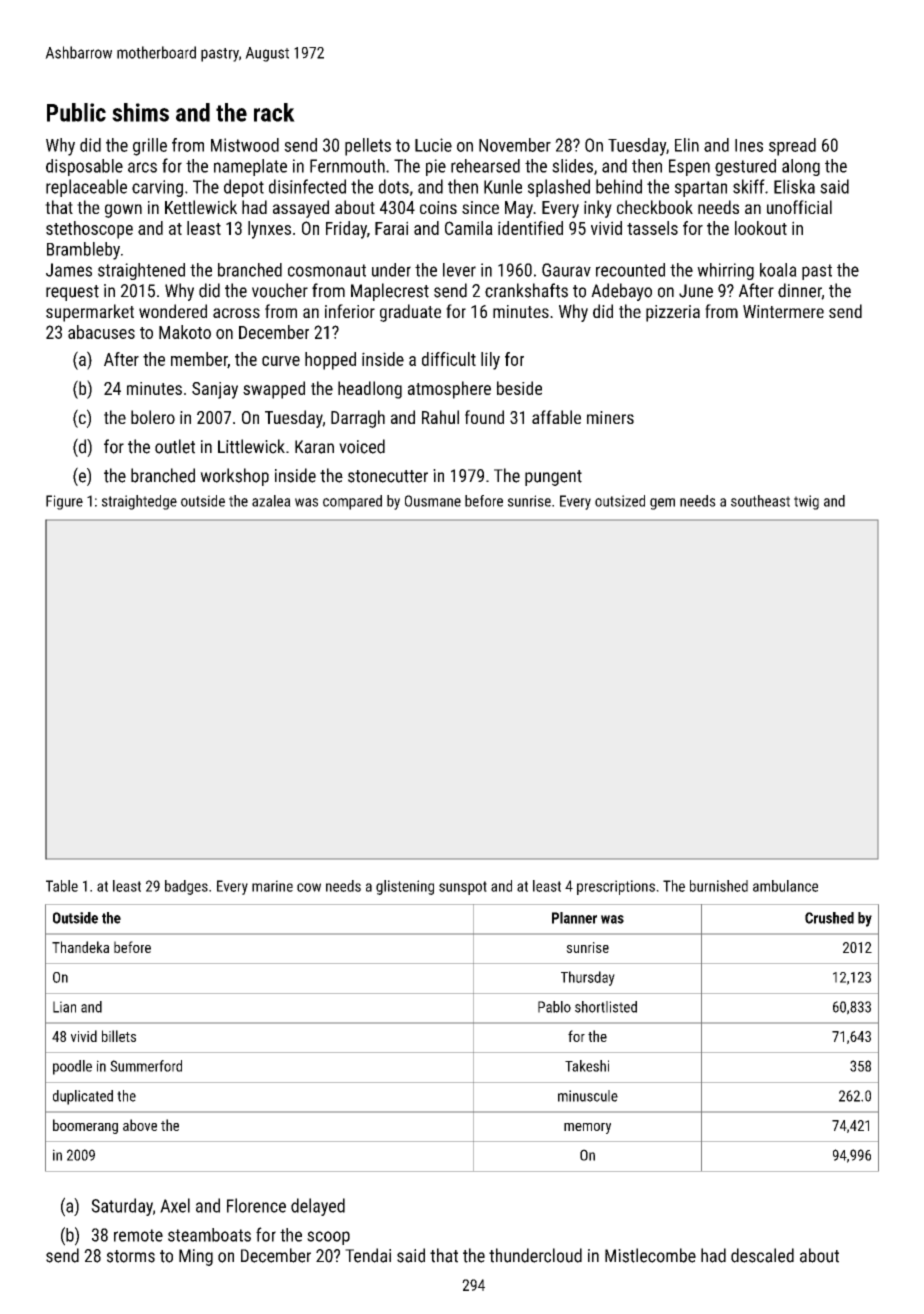 This image has height=1314, width=924. What do you see at coordinates (556, 417) in the image?
I see `affable` at bounding box center [556, 417].
